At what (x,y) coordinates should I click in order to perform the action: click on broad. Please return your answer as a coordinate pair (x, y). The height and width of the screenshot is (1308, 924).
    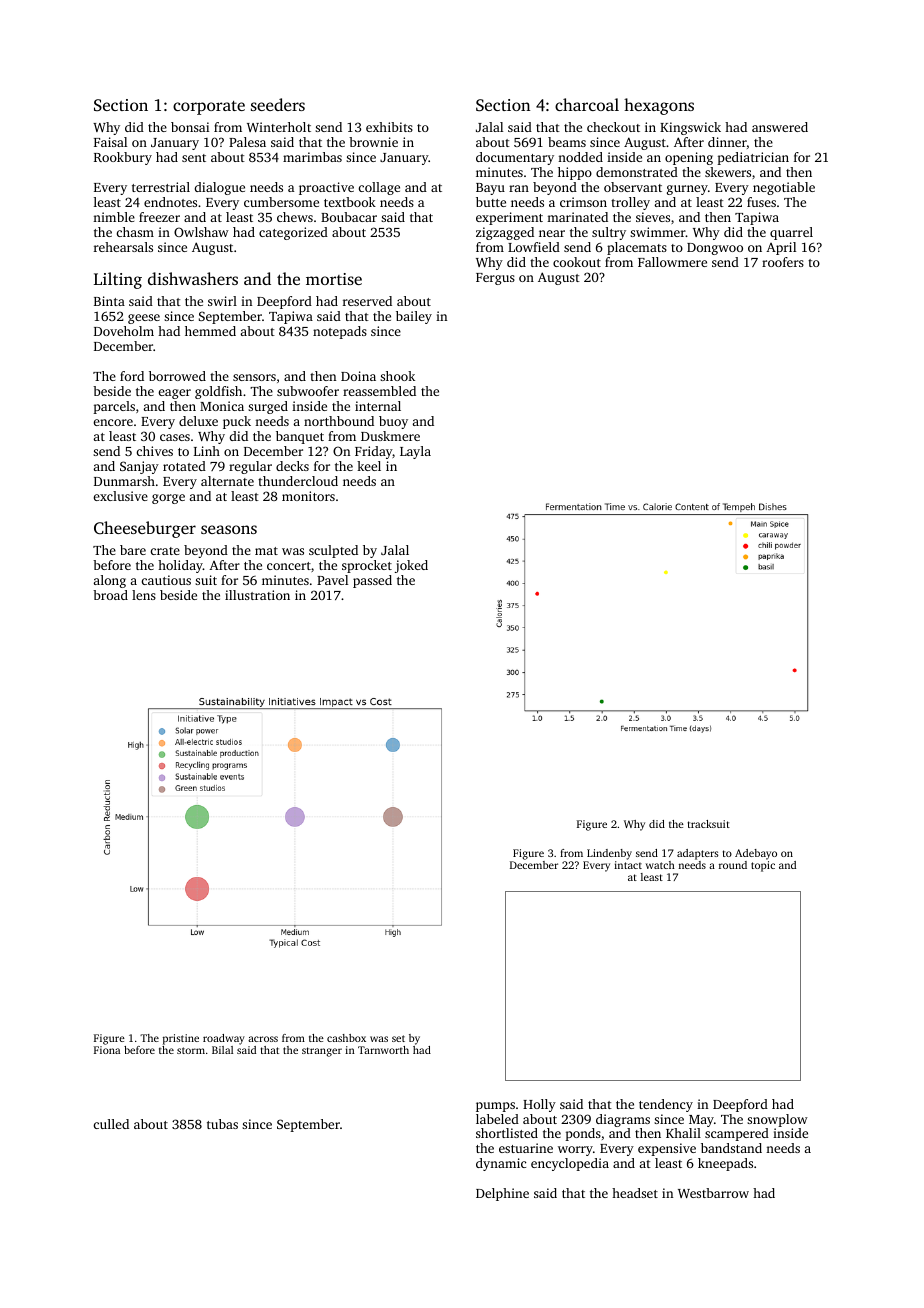
    Looking at the image, I should click on (110, 595).
